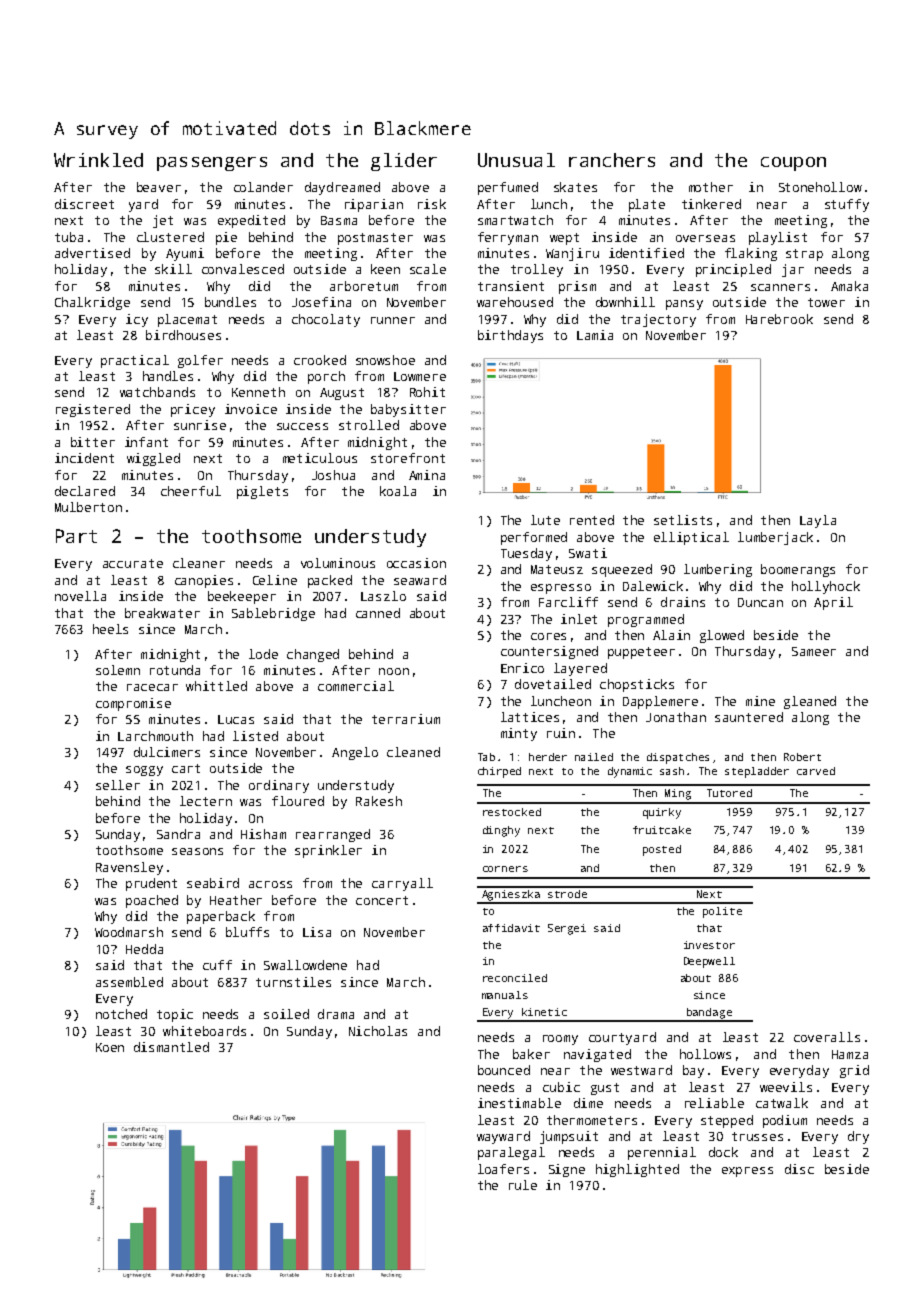 The width and height of the screenshot is (924, 1308). I want to click on commercial, so click(356, 686).
